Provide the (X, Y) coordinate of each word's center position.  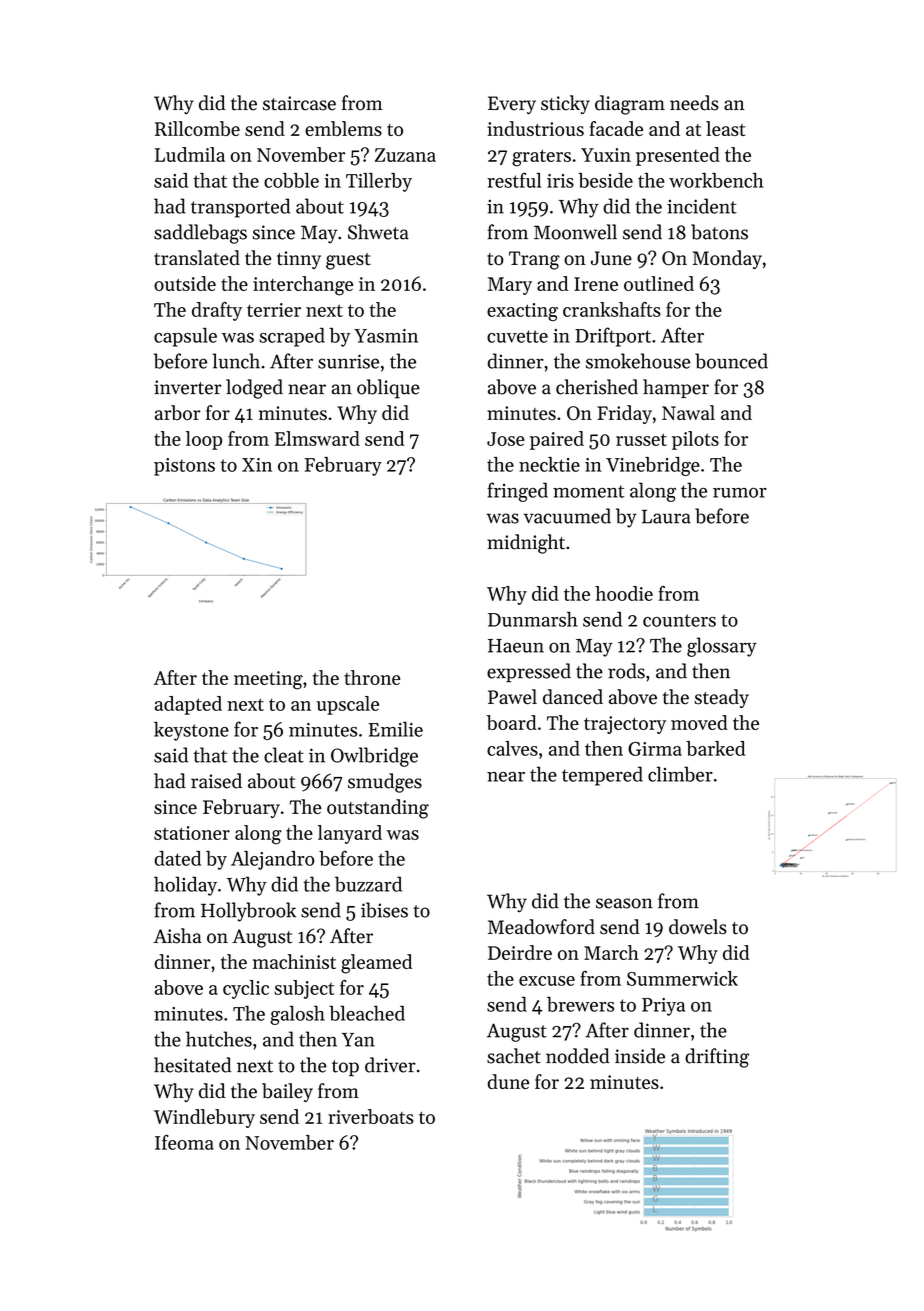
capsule (185, 337)
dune (508, 1081)
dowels (698, 927)
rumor (740, 493)
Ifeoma (184, 1142)
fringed (517, 492)
